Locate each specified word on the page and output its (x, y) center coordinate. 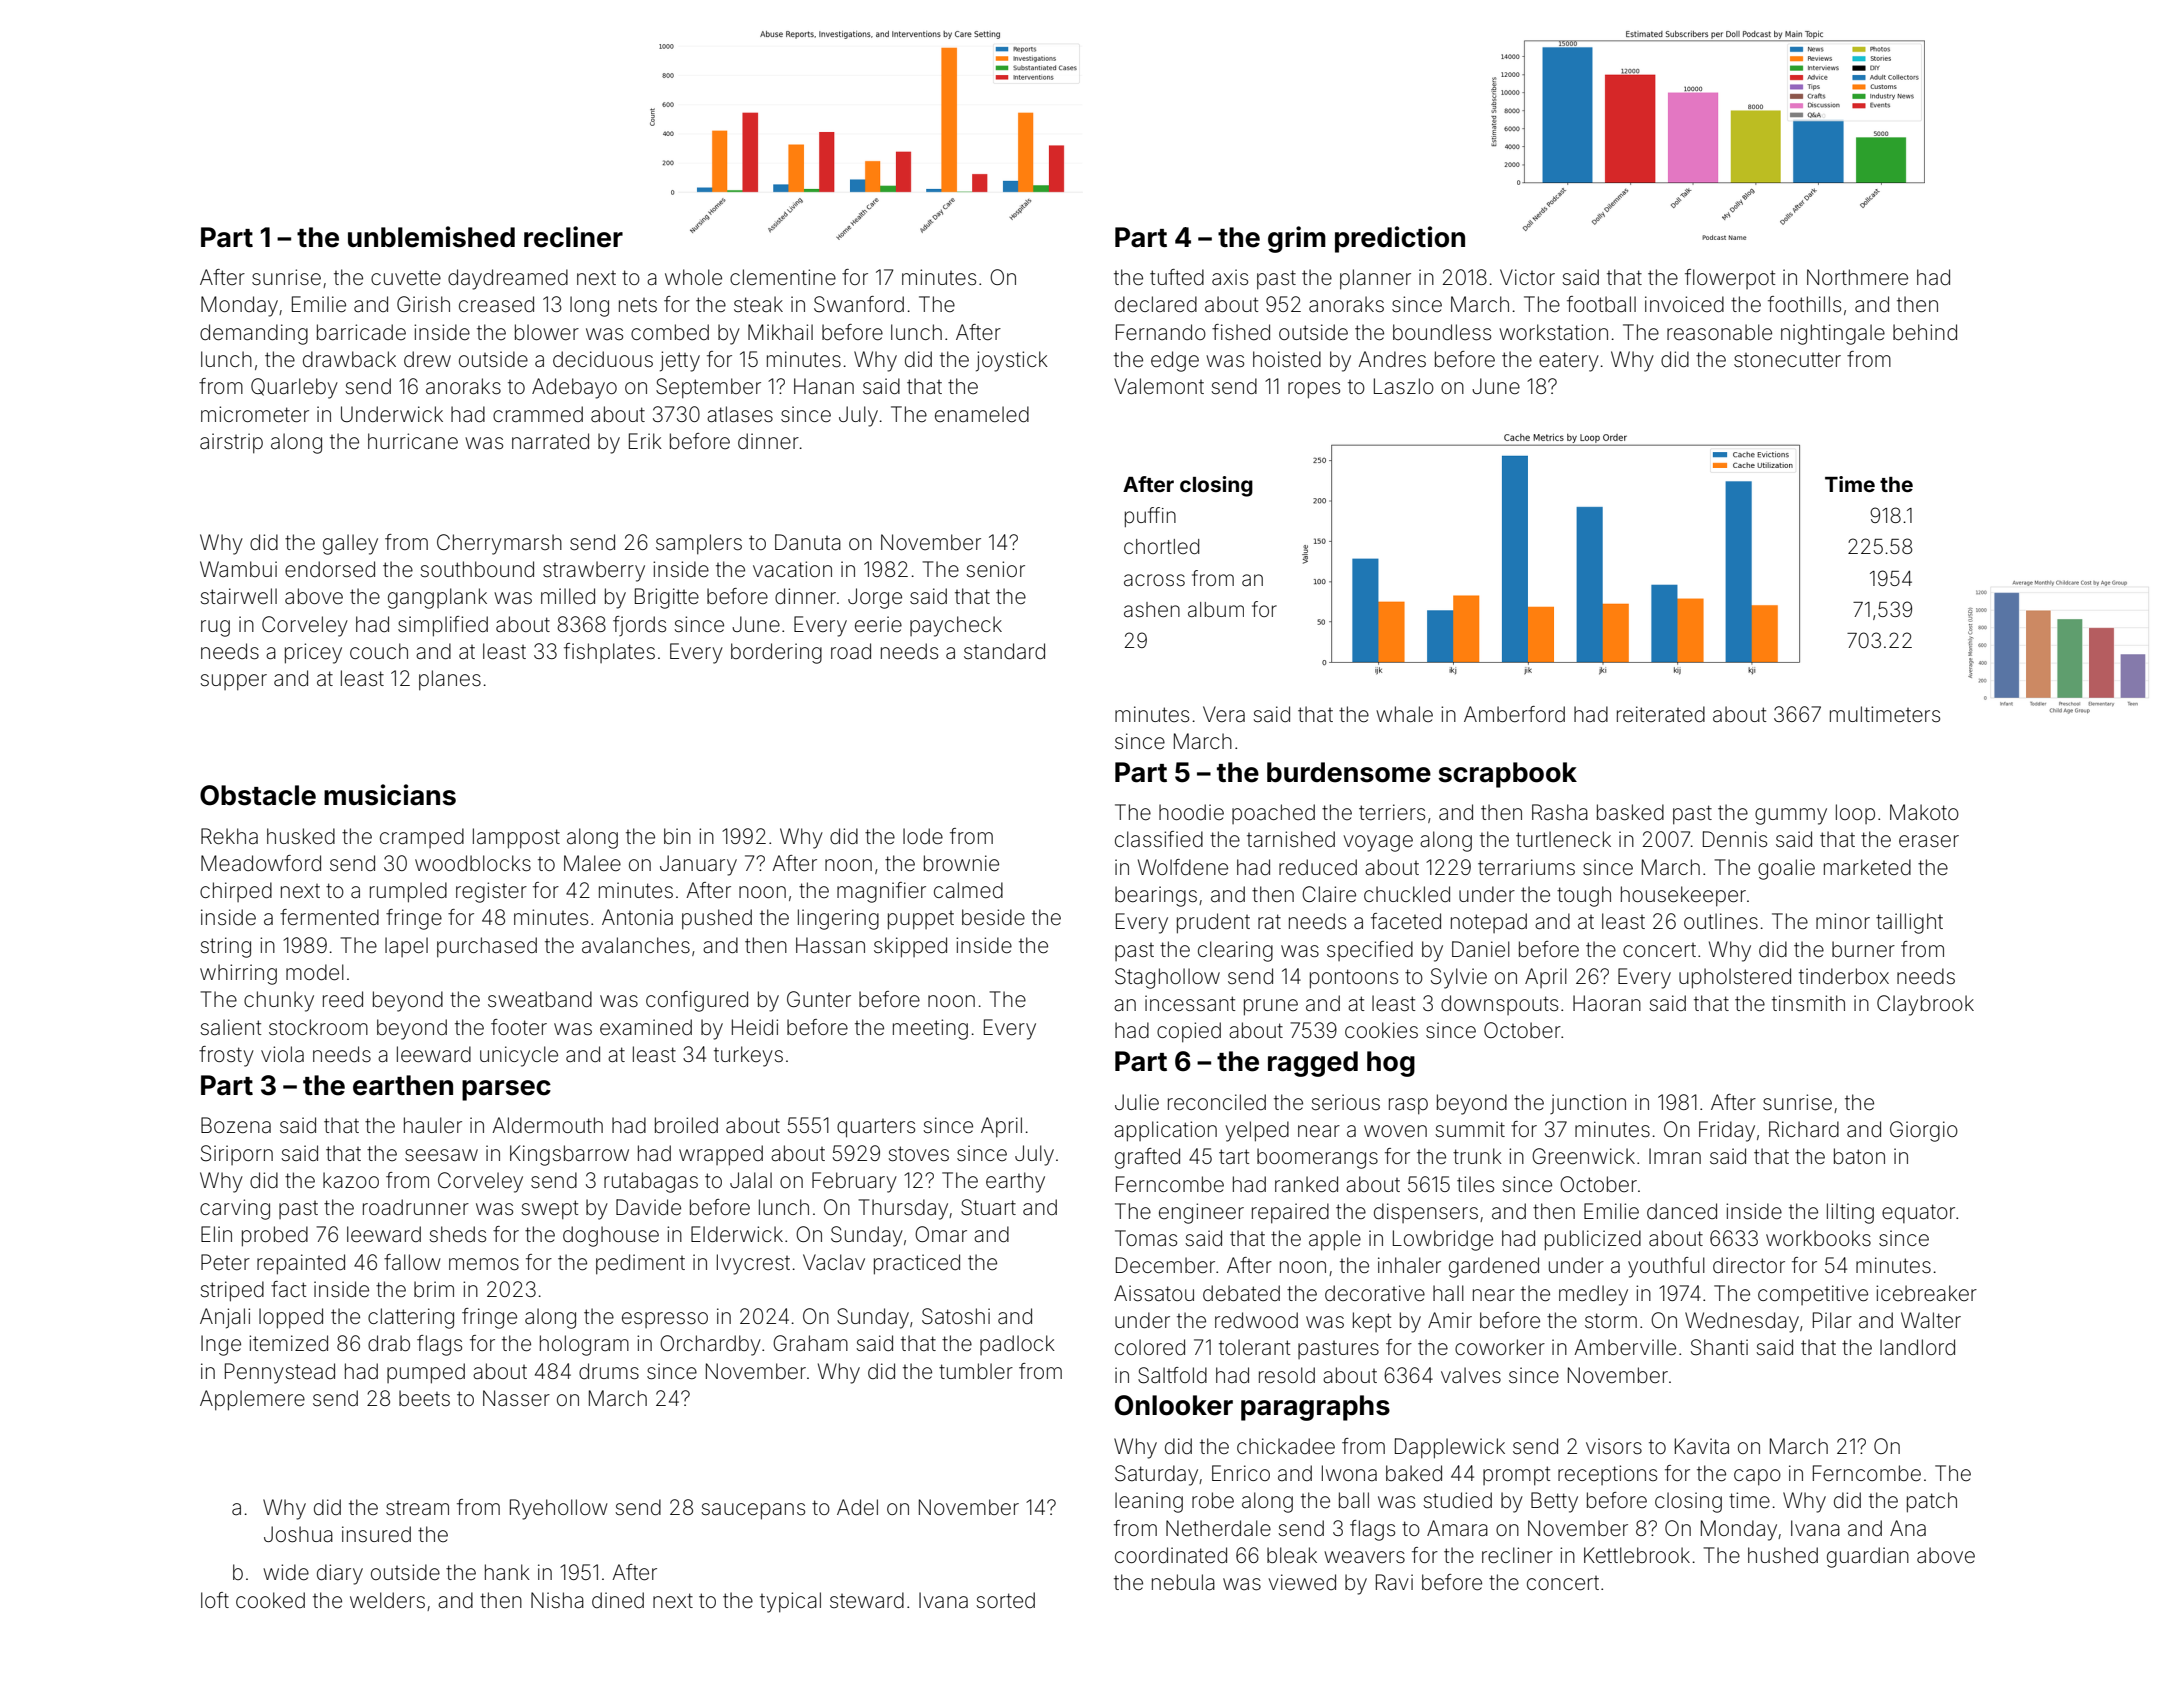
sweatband (540, 999)
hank (507, 1572)
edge (1175, 361)
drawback (349, 359)
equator (1918, 1213)
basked (1630, 812)
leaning (1149, 1502)
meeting (930, 1029)
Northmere (1857, 277)
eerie (878, 624)
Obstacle (258, 795)
